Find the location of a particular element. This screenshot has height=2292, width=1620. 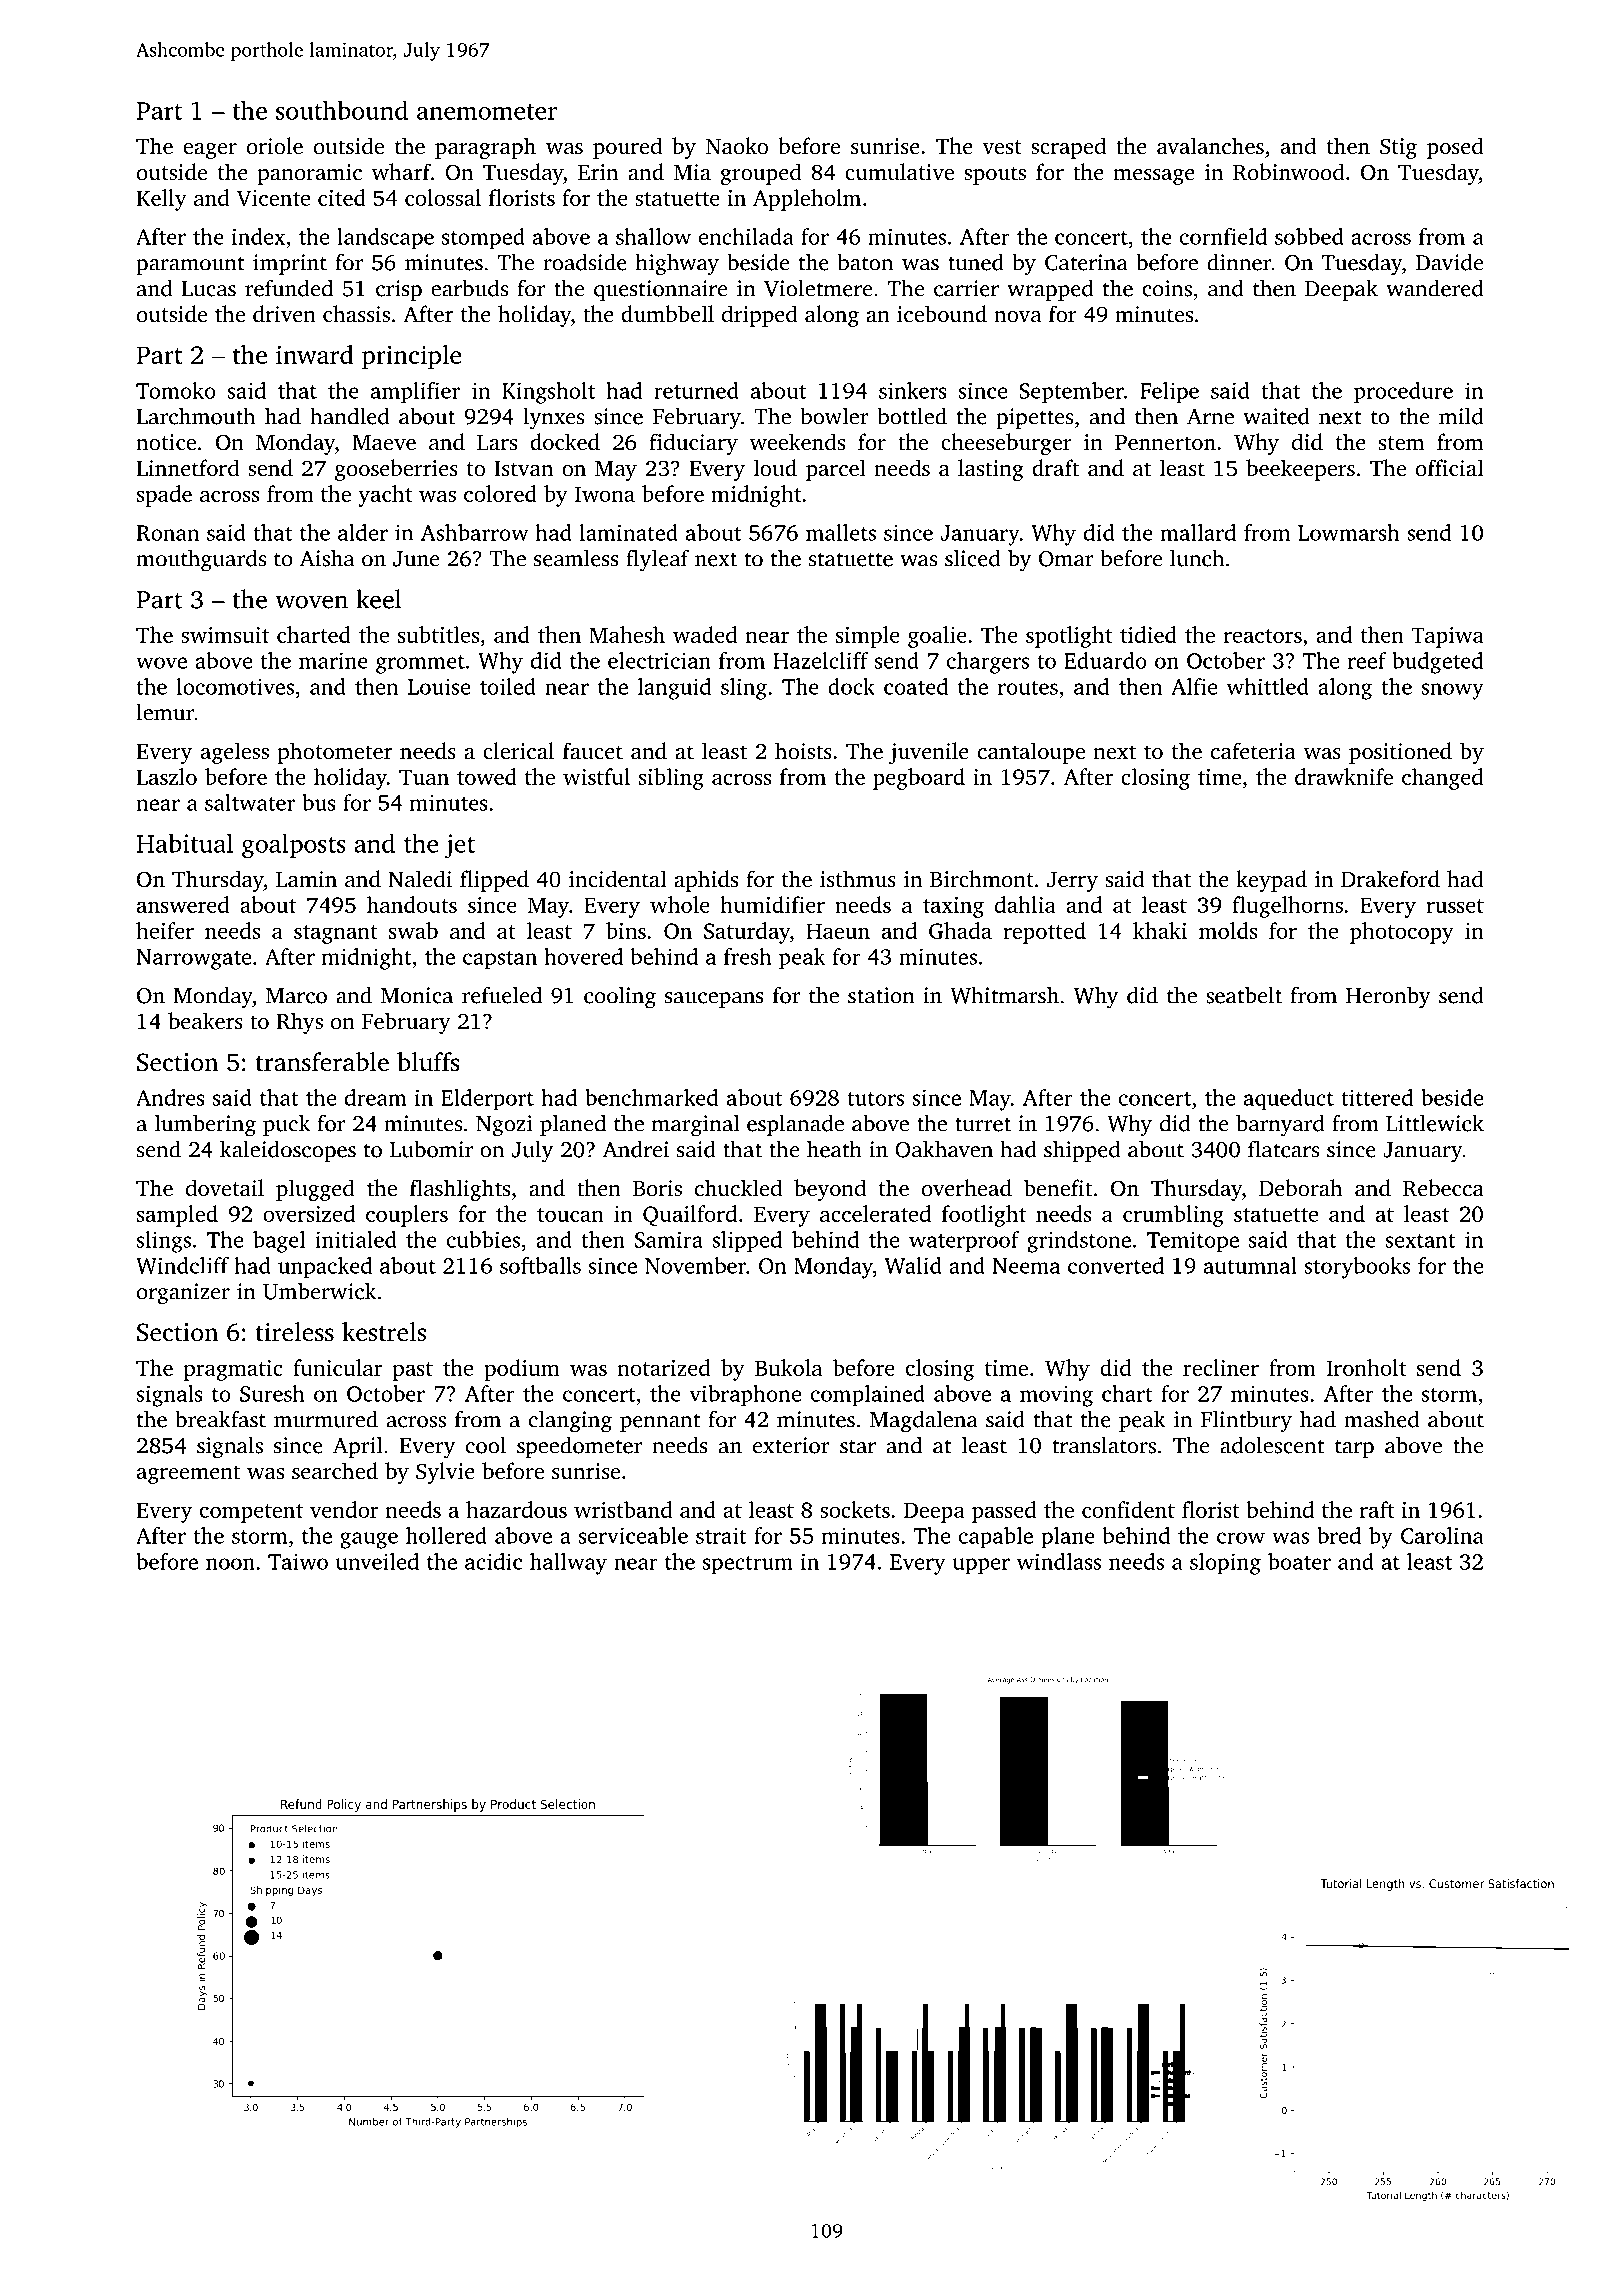

Ironholt is located at coordinates (1366, 1367).
